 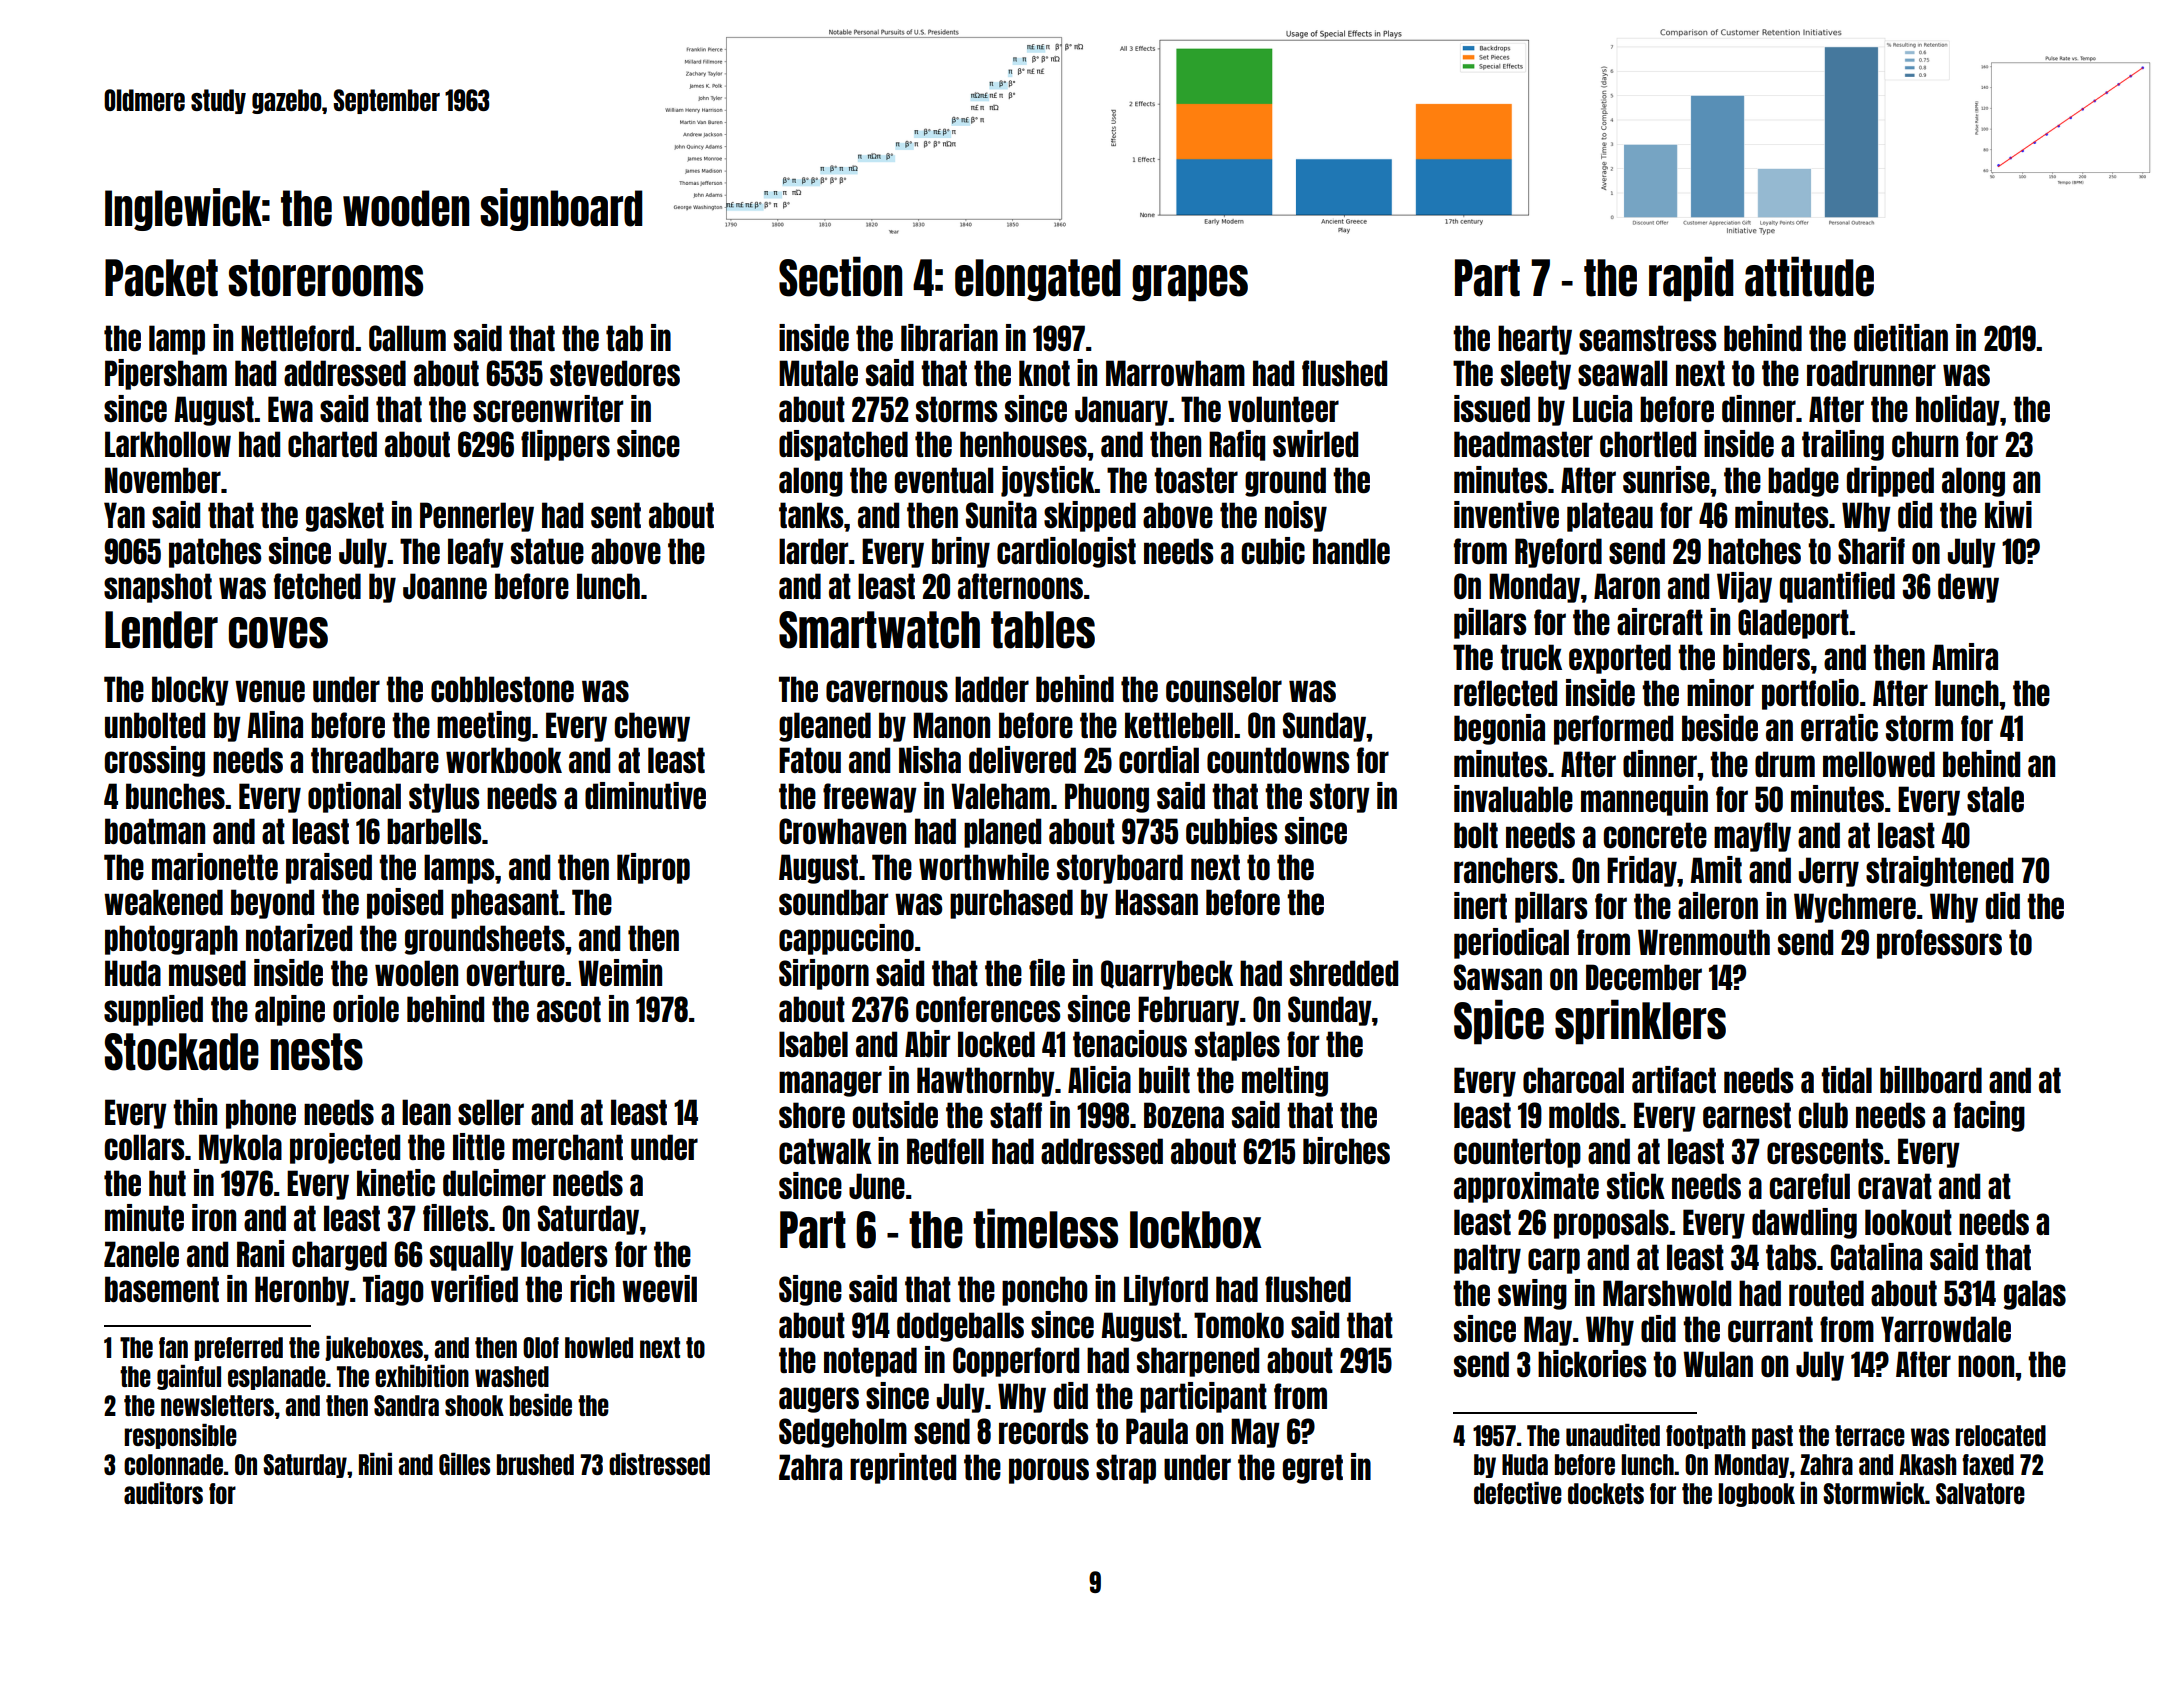 I want to click on Amira, so click(x=1965, y=656).
